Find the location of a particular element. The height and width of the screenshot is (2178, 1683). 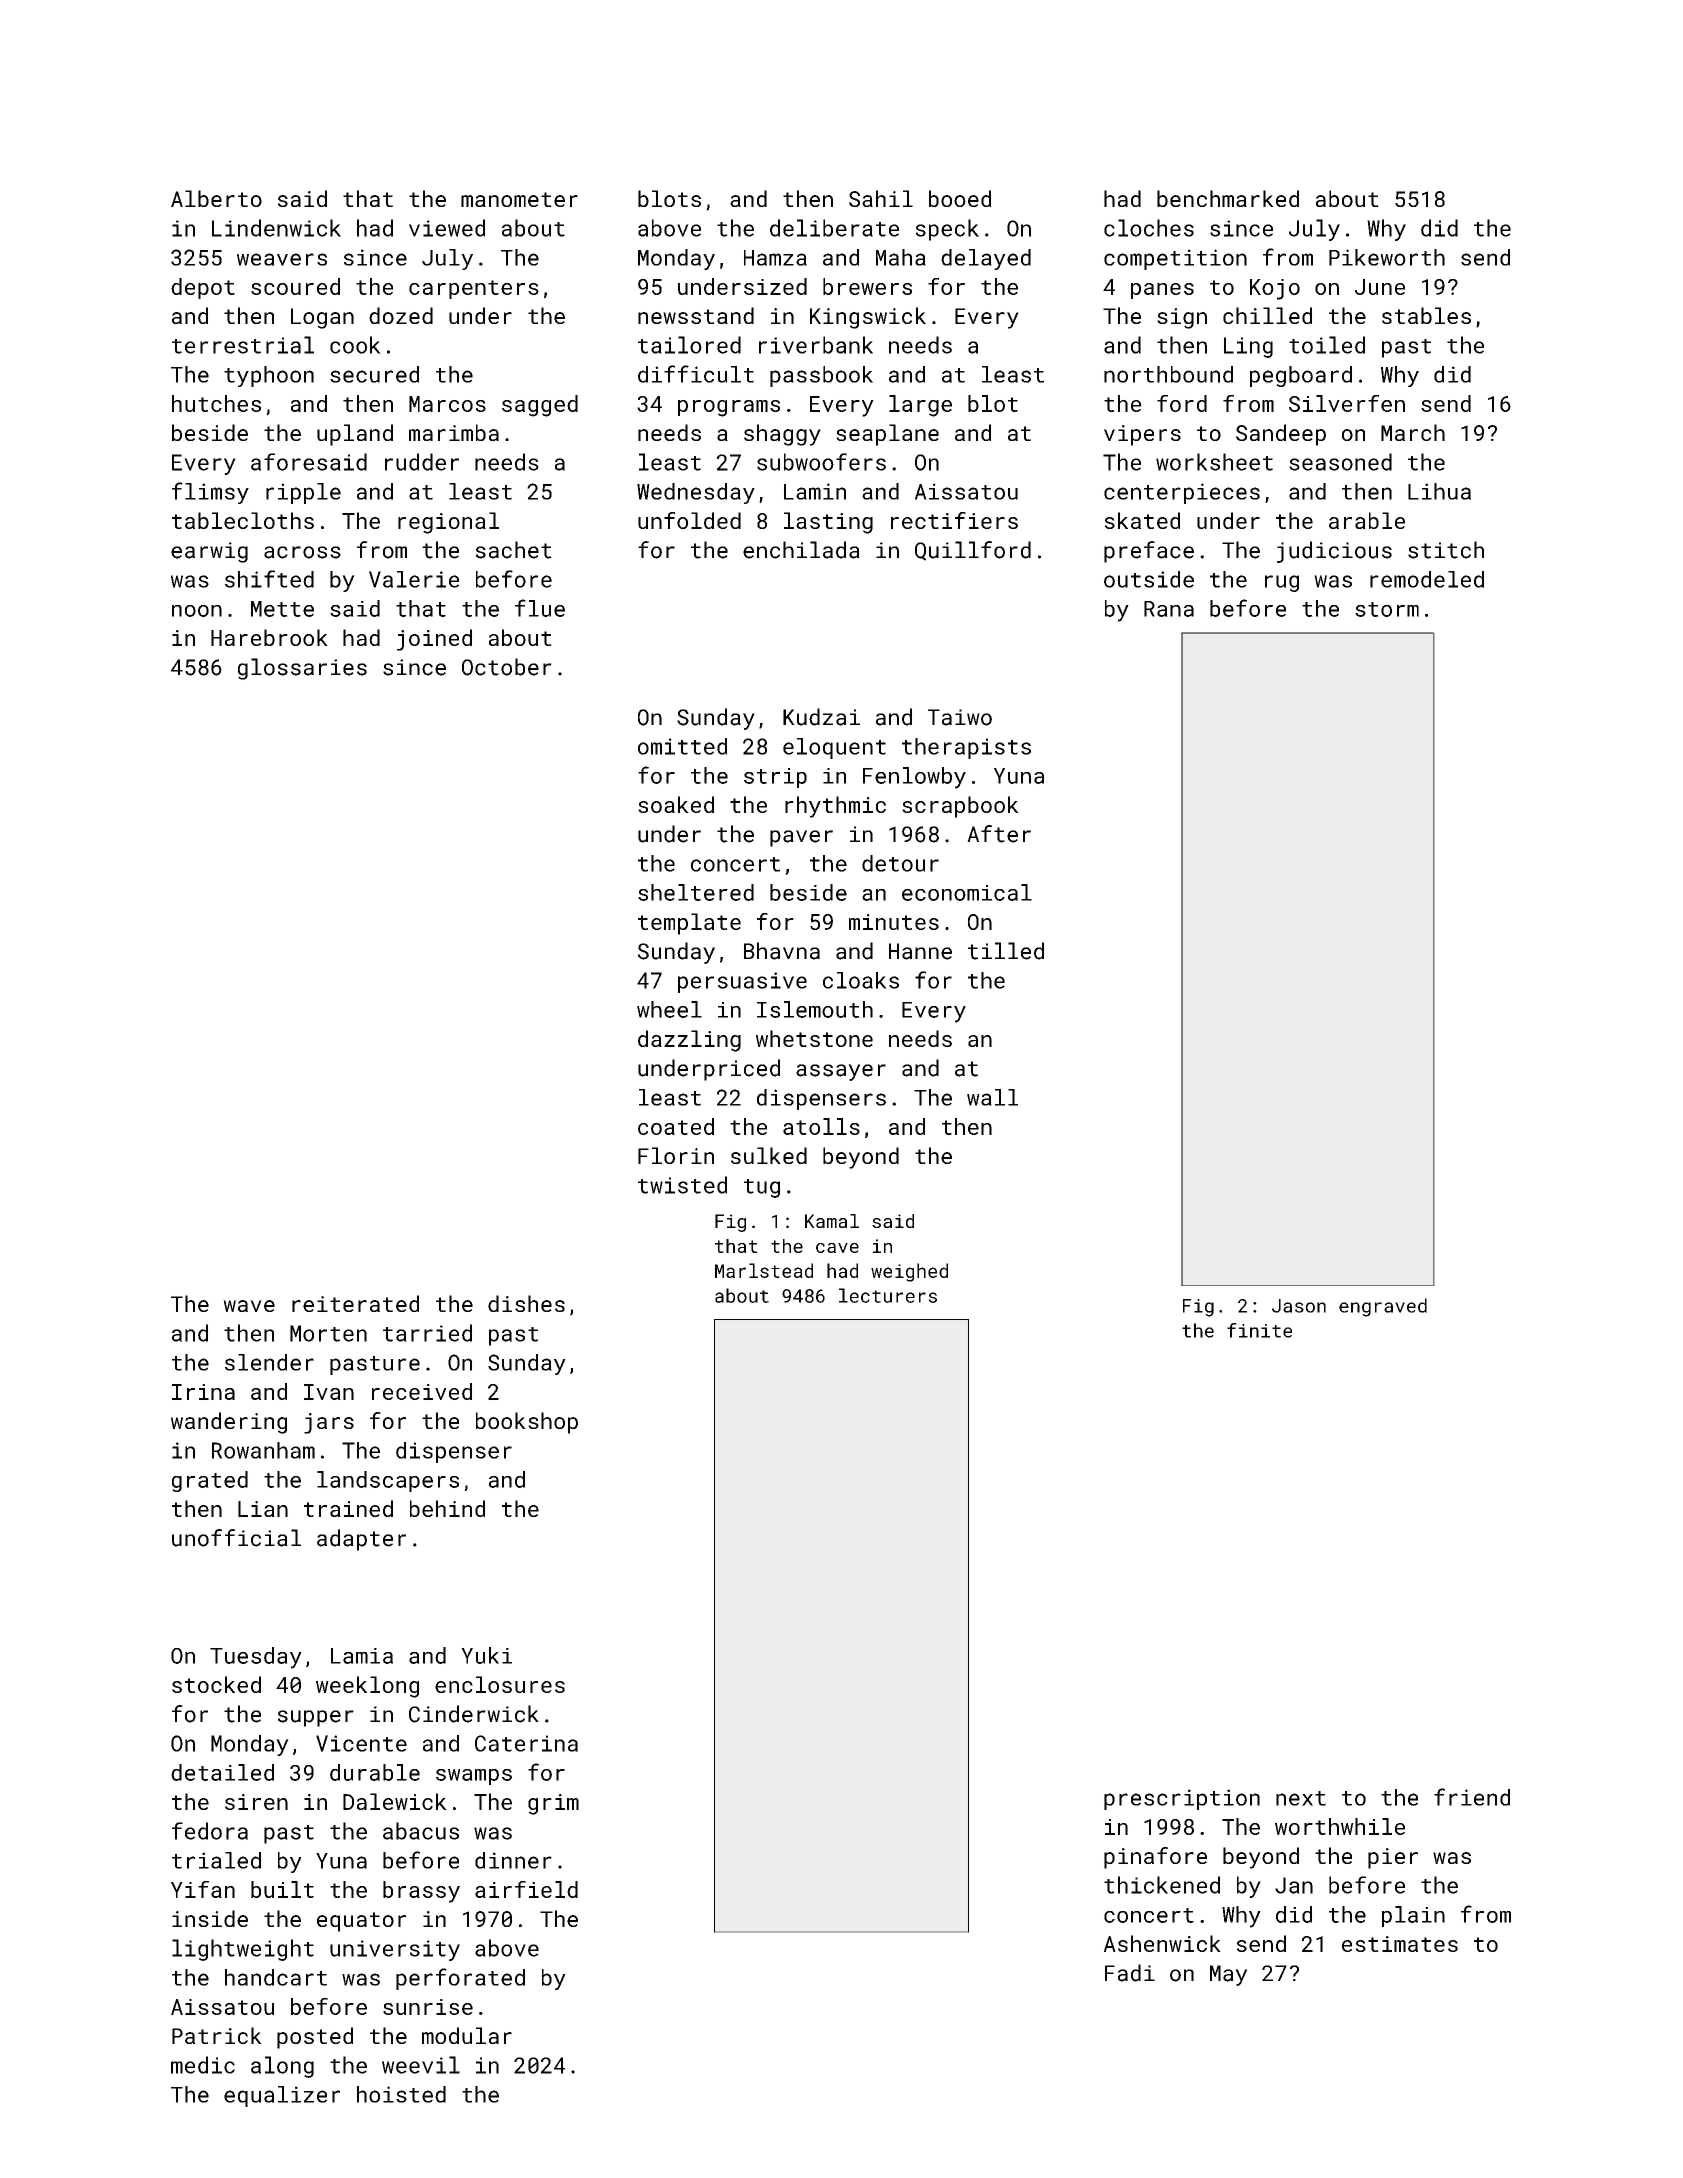

Fadi is located at coordinates (1130, 1973).
